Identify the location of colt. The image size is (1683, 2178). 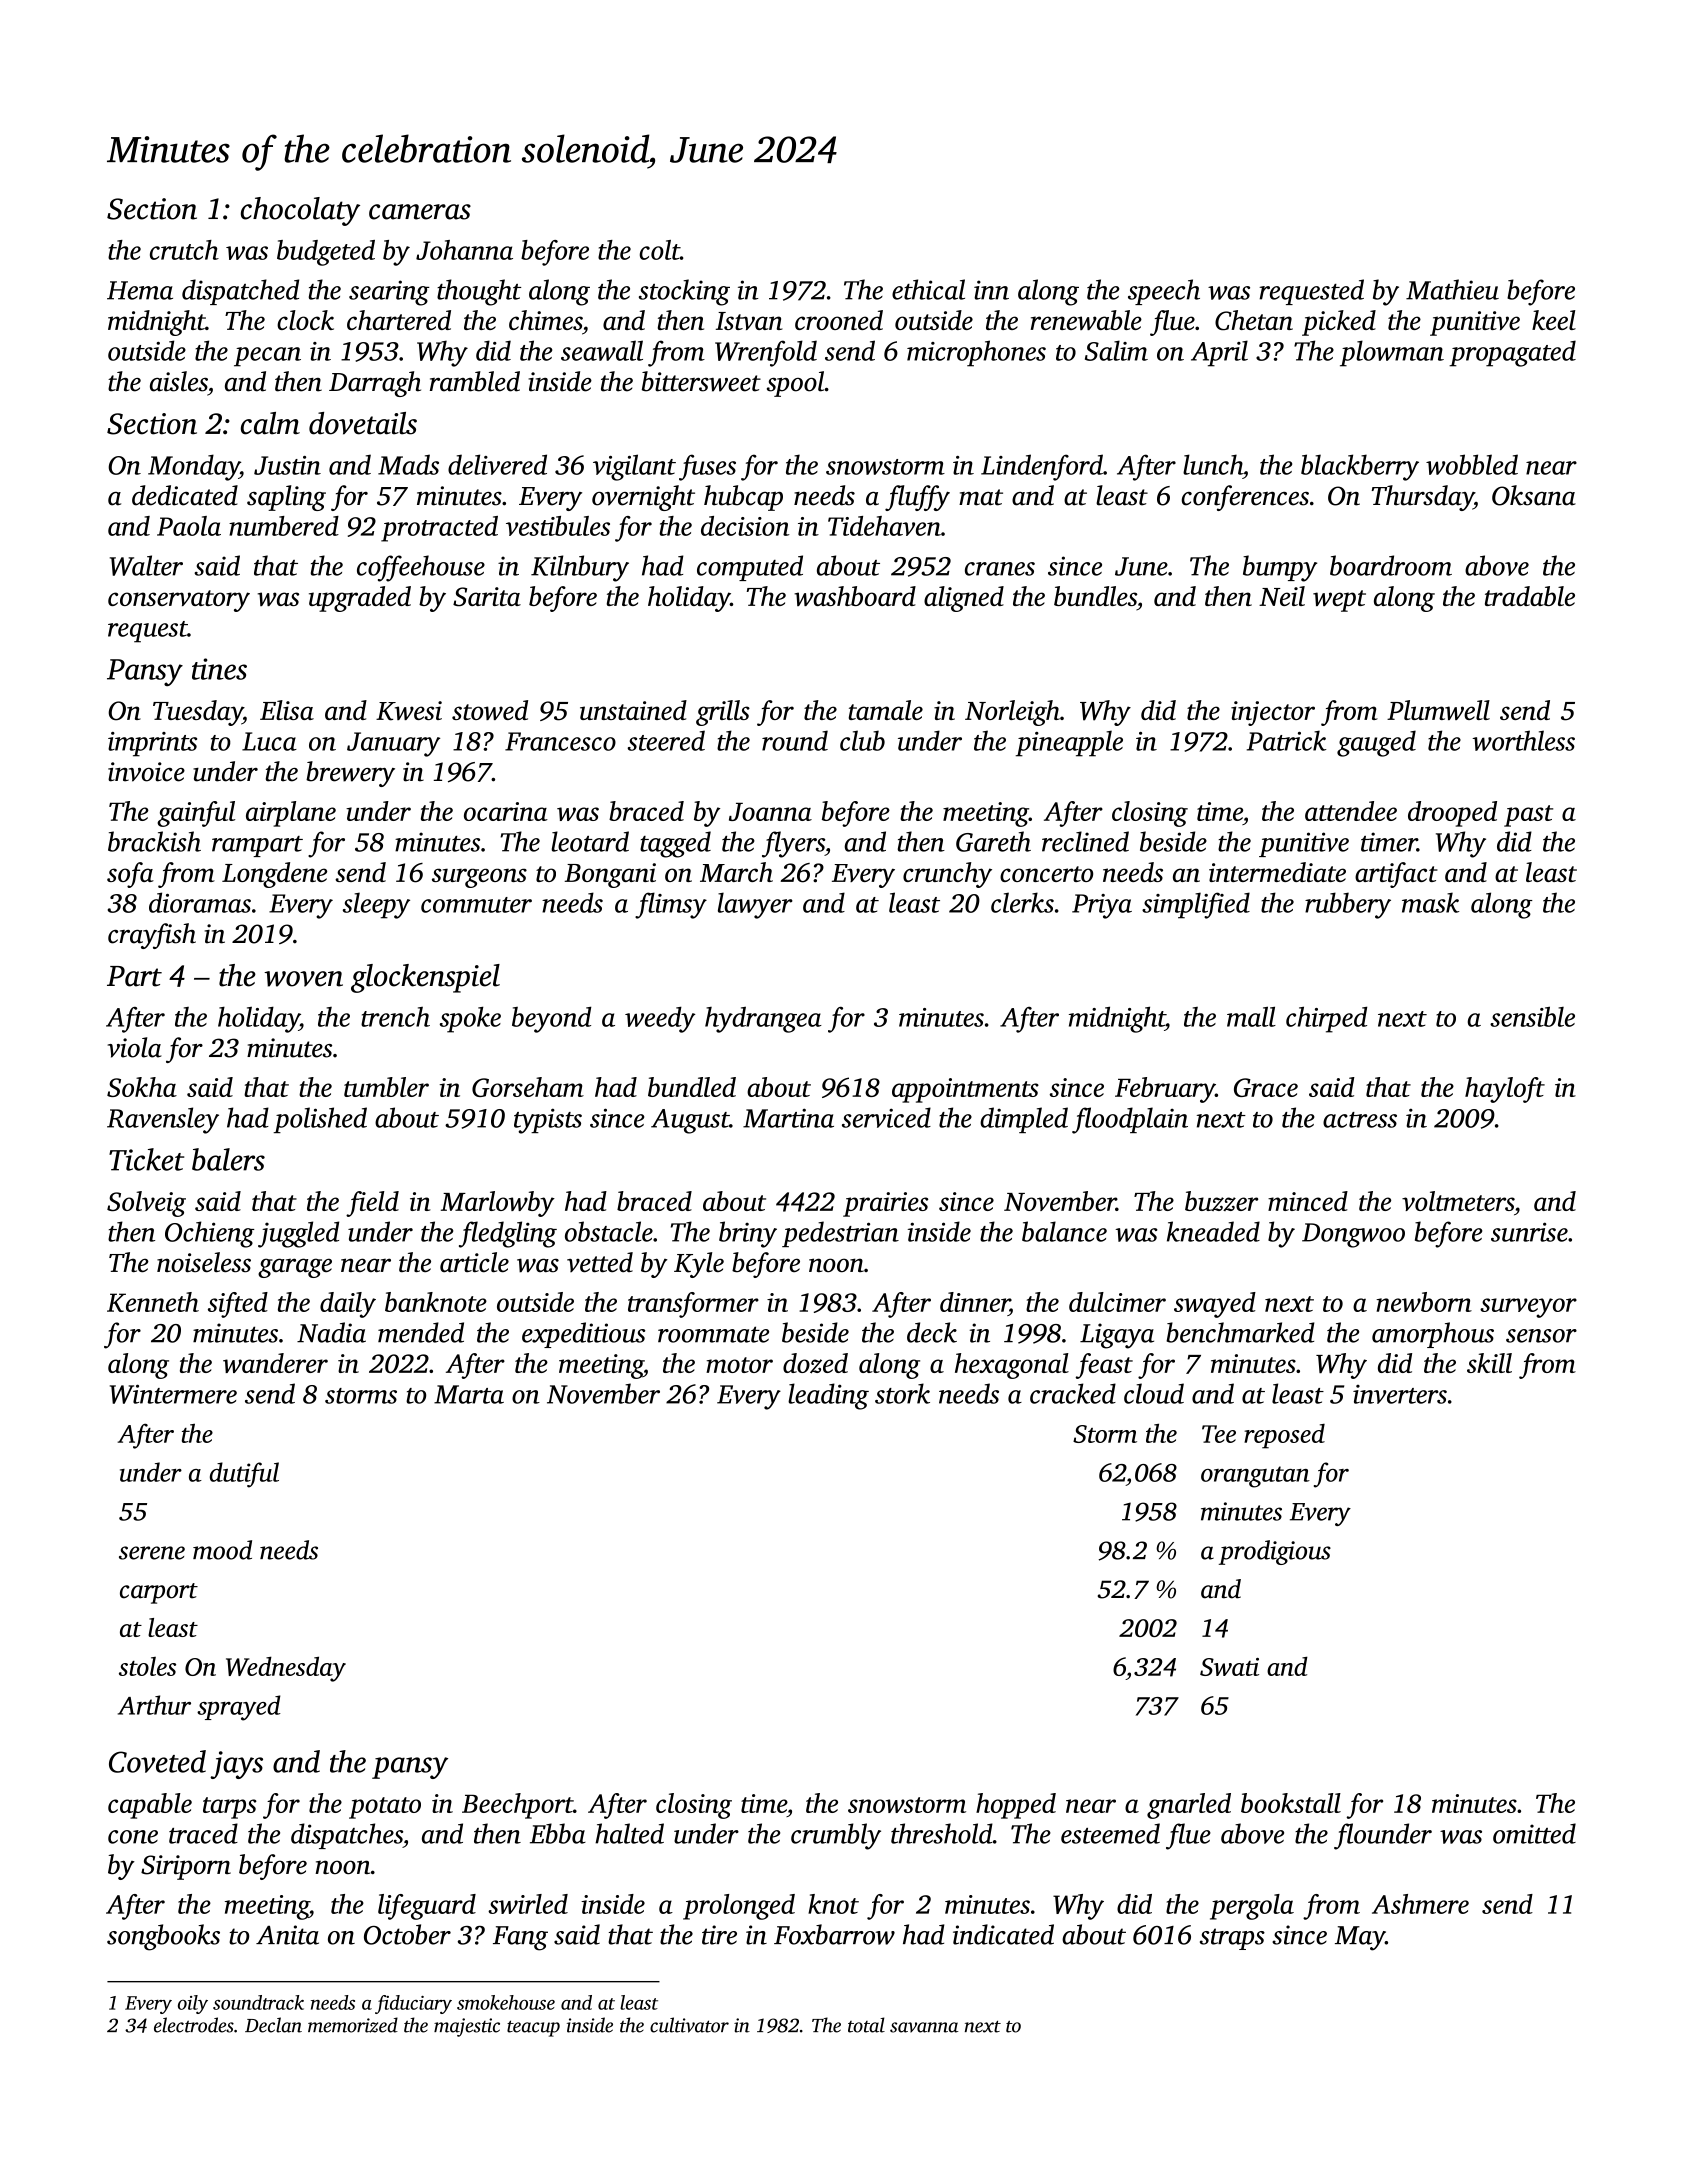
(660, 250).
